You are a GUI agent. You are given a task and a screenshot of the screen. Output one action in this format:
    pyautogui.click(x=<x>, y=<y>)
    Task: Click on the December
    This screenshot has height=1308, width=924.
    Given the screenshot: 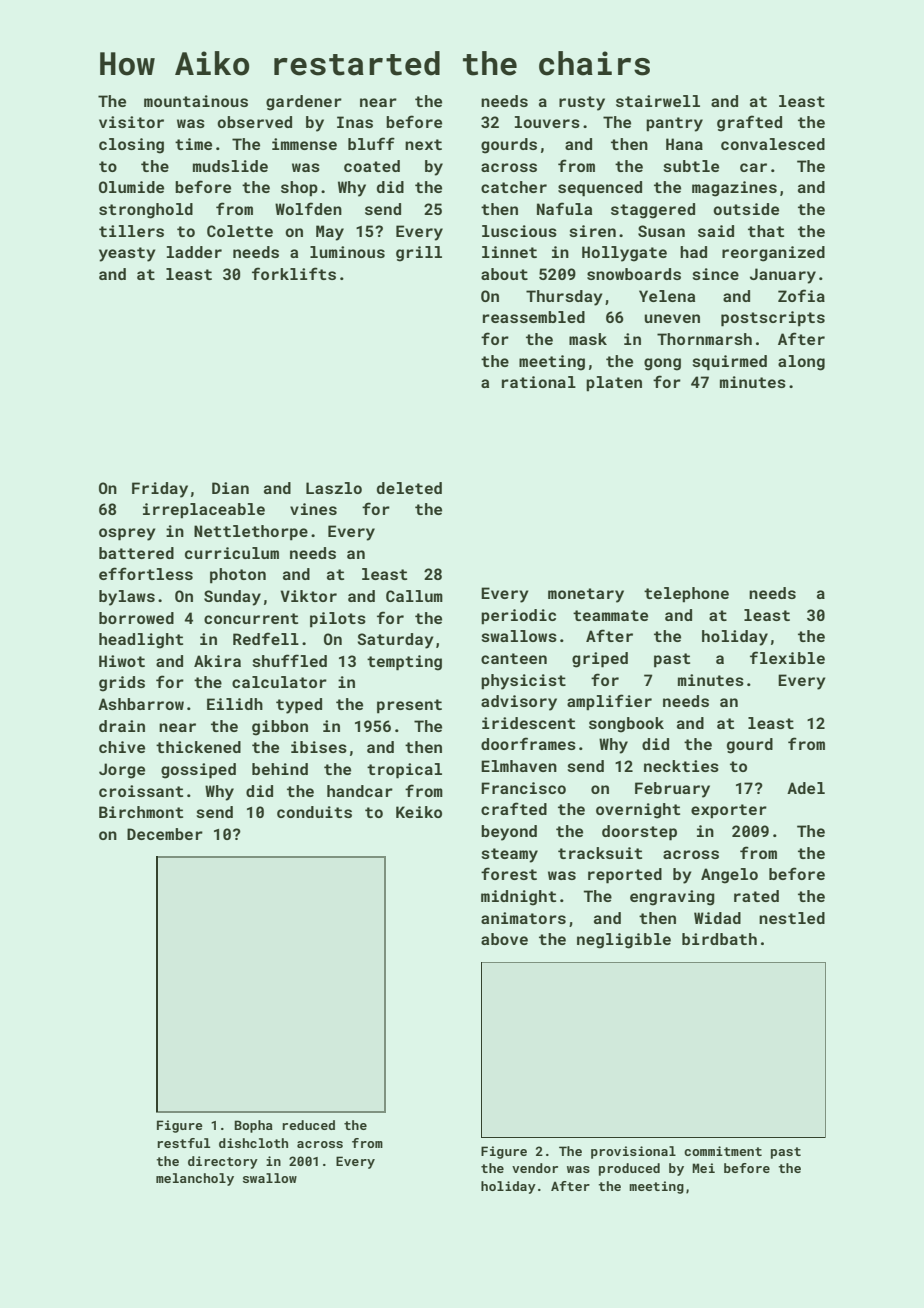 What is the action you would take?
    pyautogui.click(x=165, y=834)
